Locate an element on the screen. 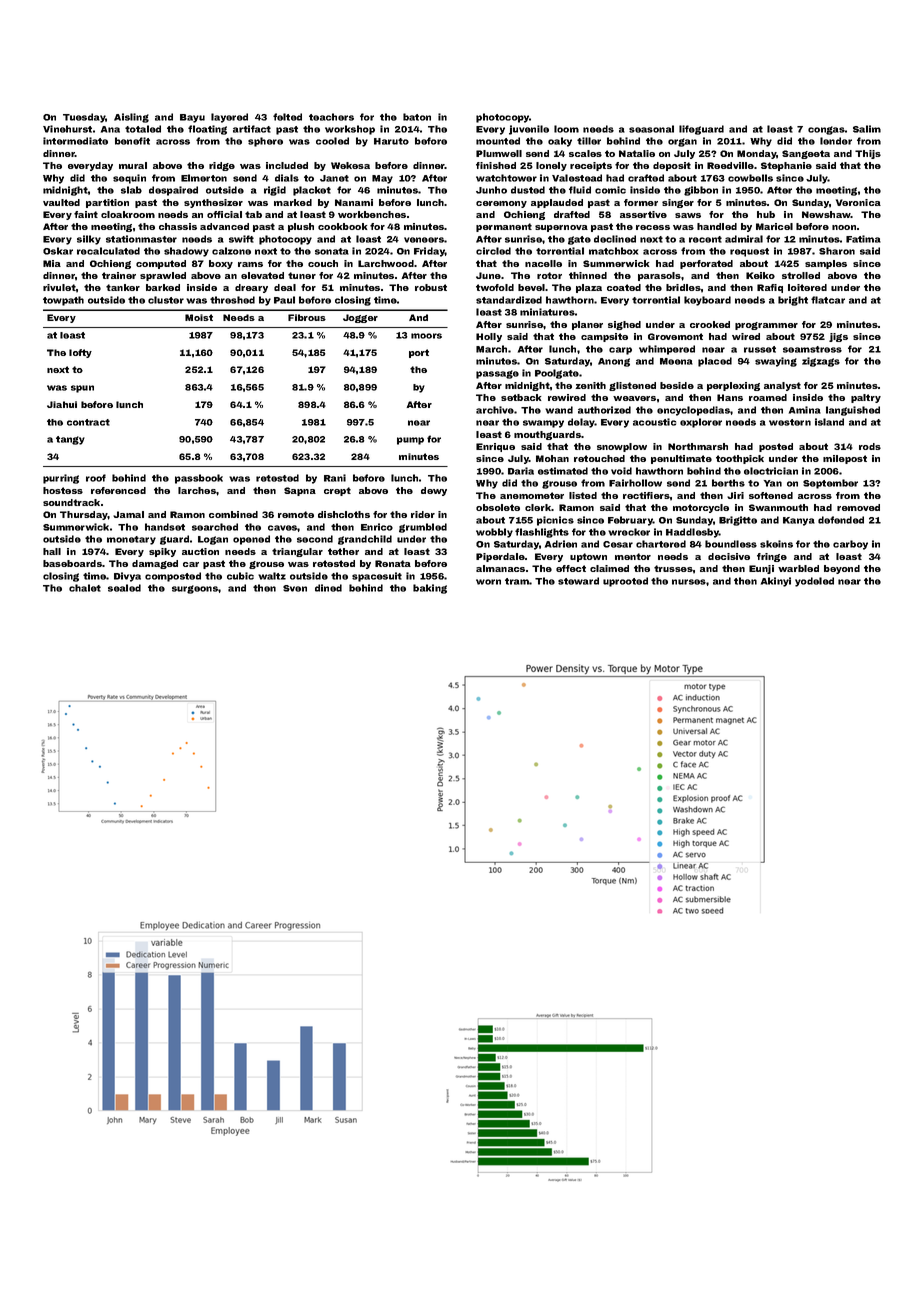  baking is located at coordinates (430, 589).
